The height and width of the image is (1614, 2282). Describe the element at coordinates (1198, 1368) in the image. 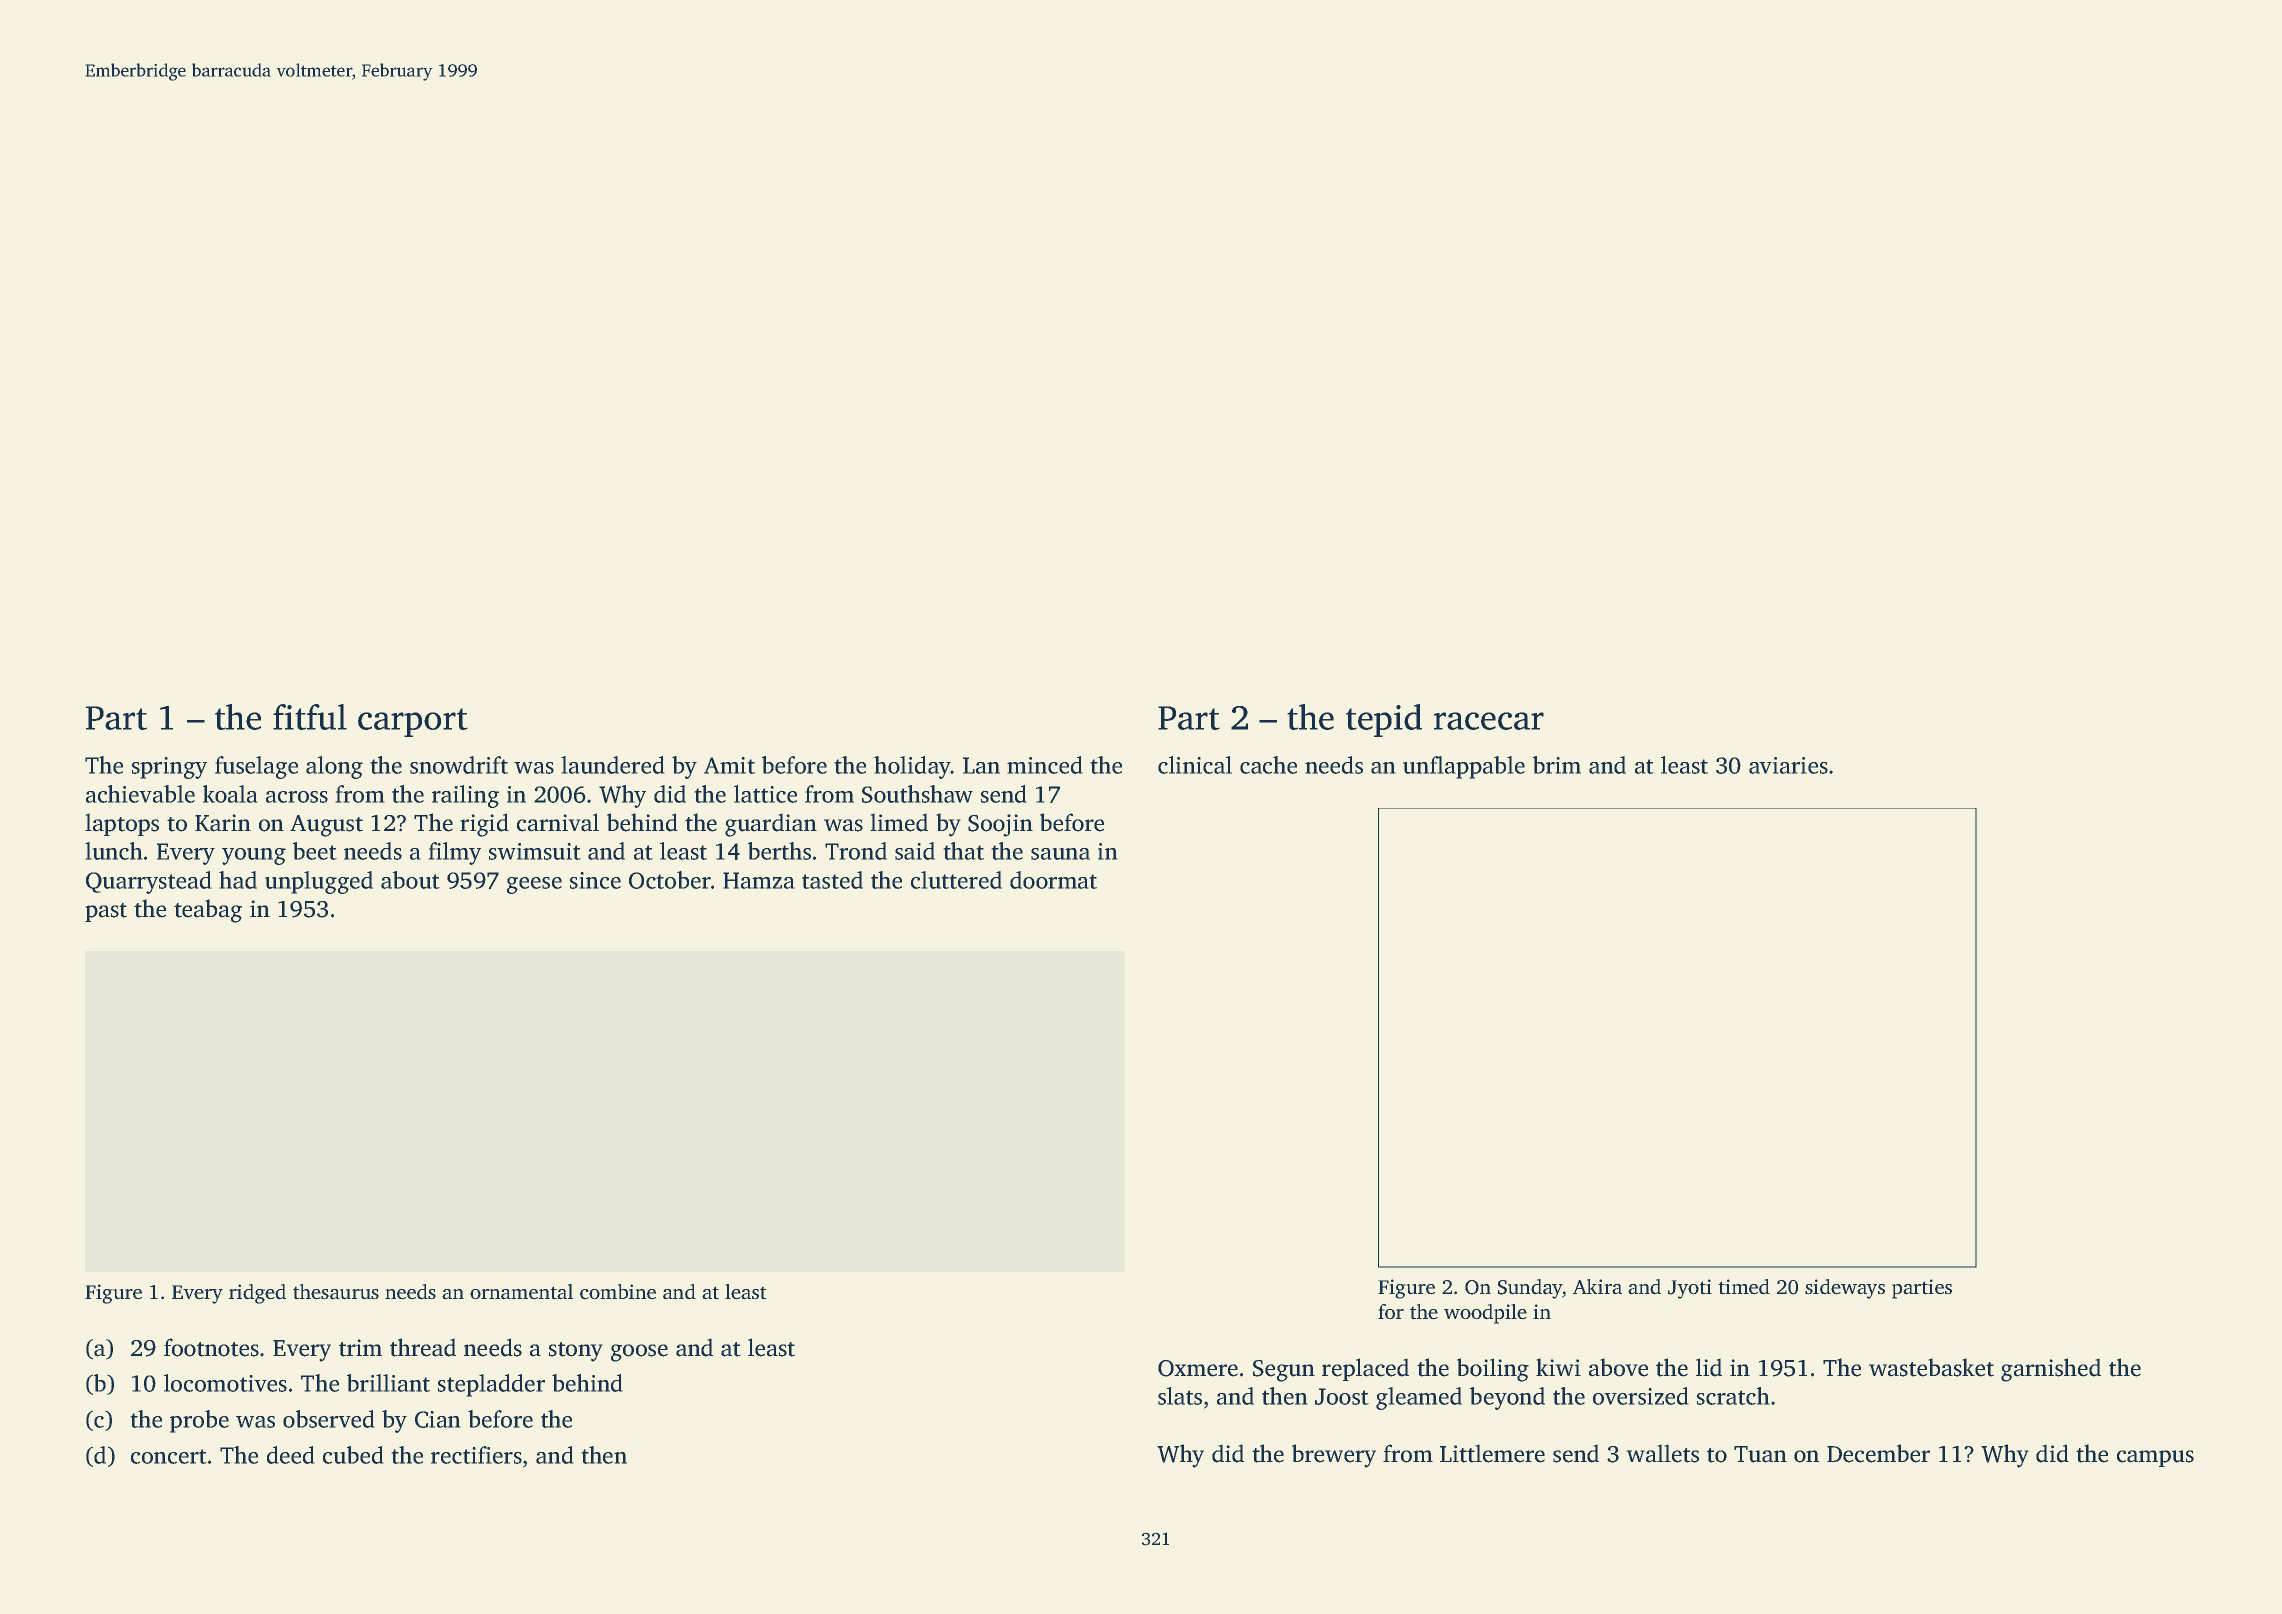

I see `Oxmere` at that location.
